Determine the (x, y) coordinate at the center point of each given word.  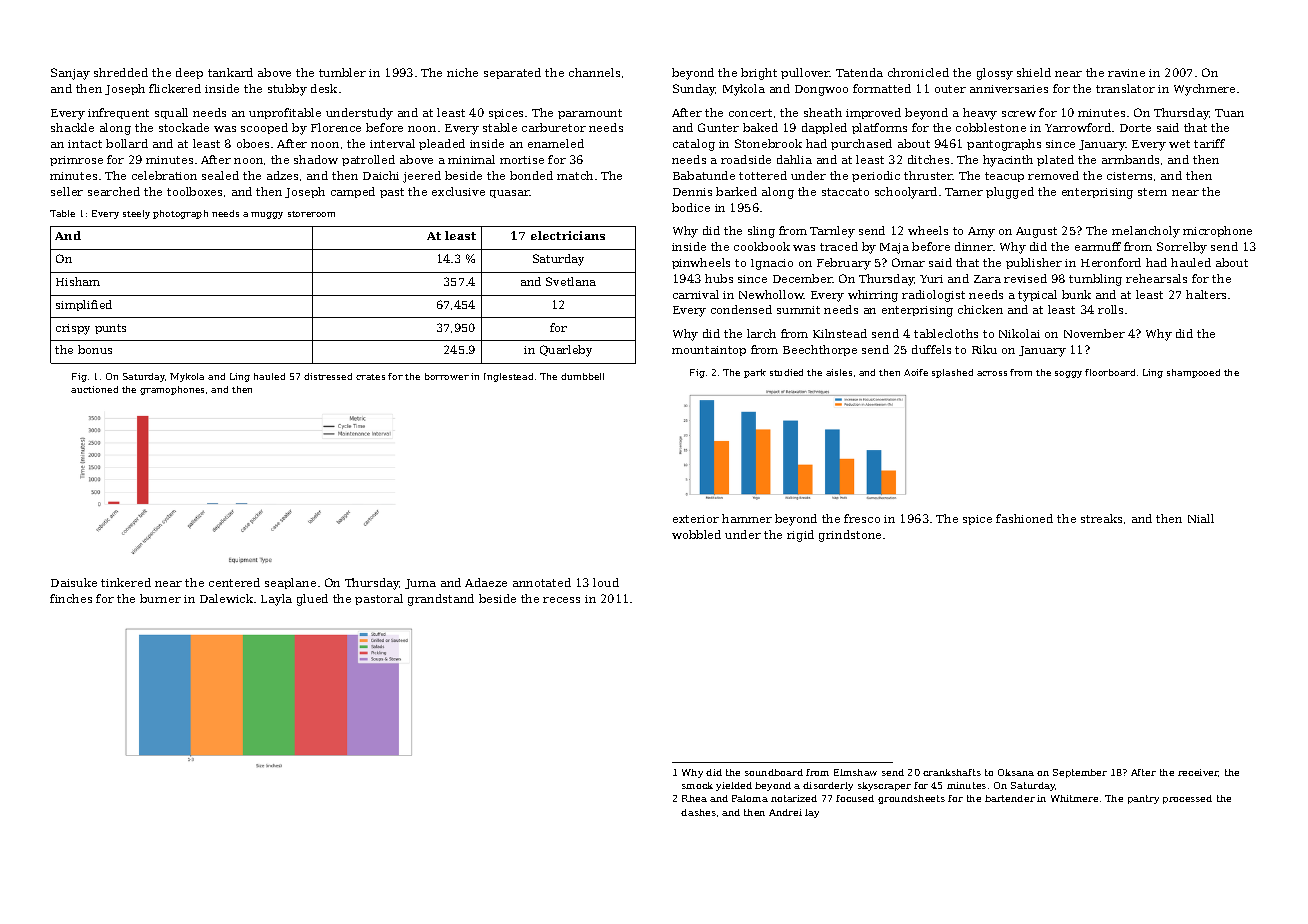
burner (160, 598)
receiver (1198, 773)
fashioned (1024, 518)
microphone (1217, 231)
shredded (121, 72)
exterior (696, 519)
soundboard (774, 772)
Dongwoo (821, 90)
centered (234, 582)
